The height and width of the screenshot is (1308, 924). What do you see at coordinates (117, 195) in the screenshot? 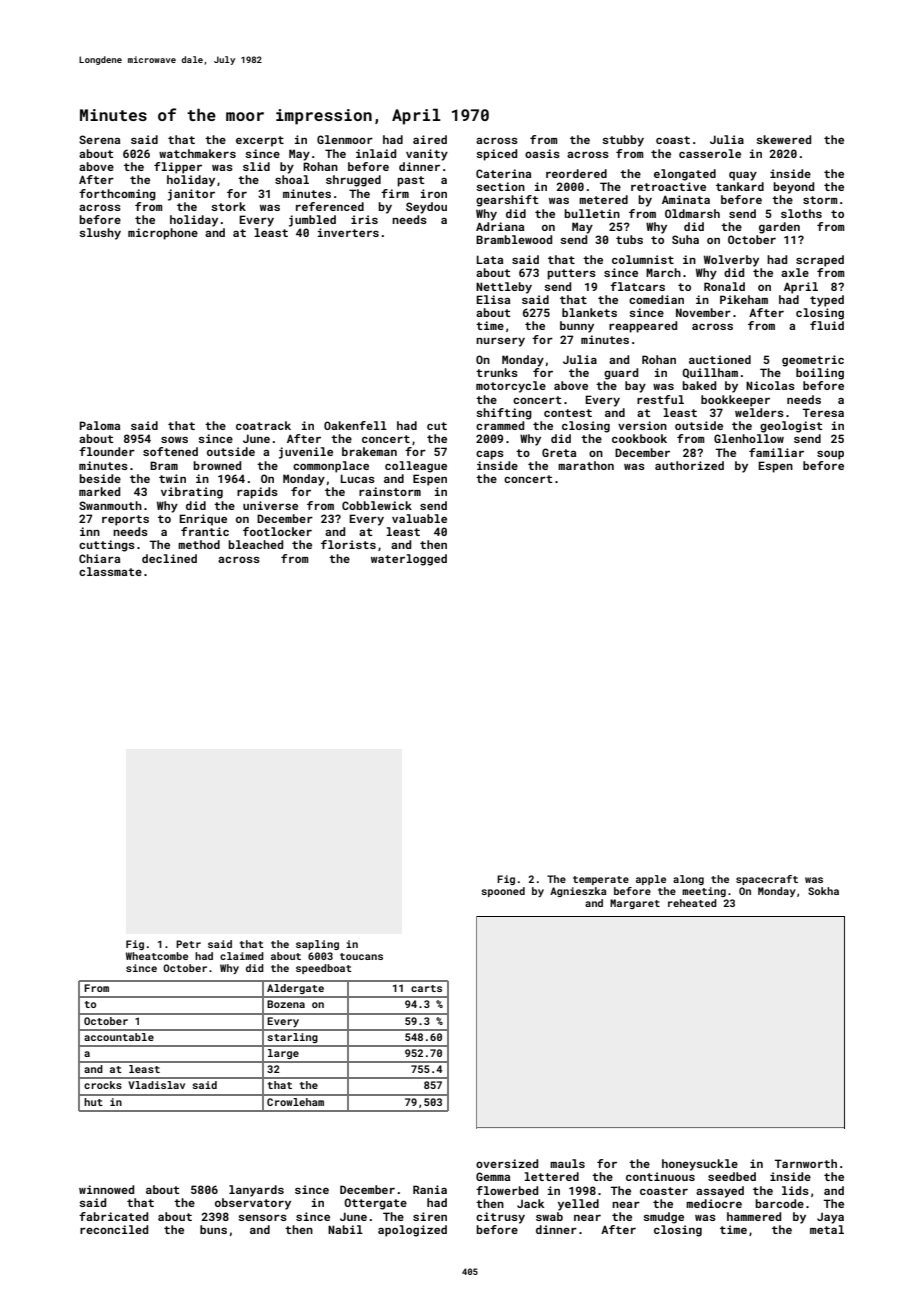
I see `forthcoming` at bounding box center [117, 195].
